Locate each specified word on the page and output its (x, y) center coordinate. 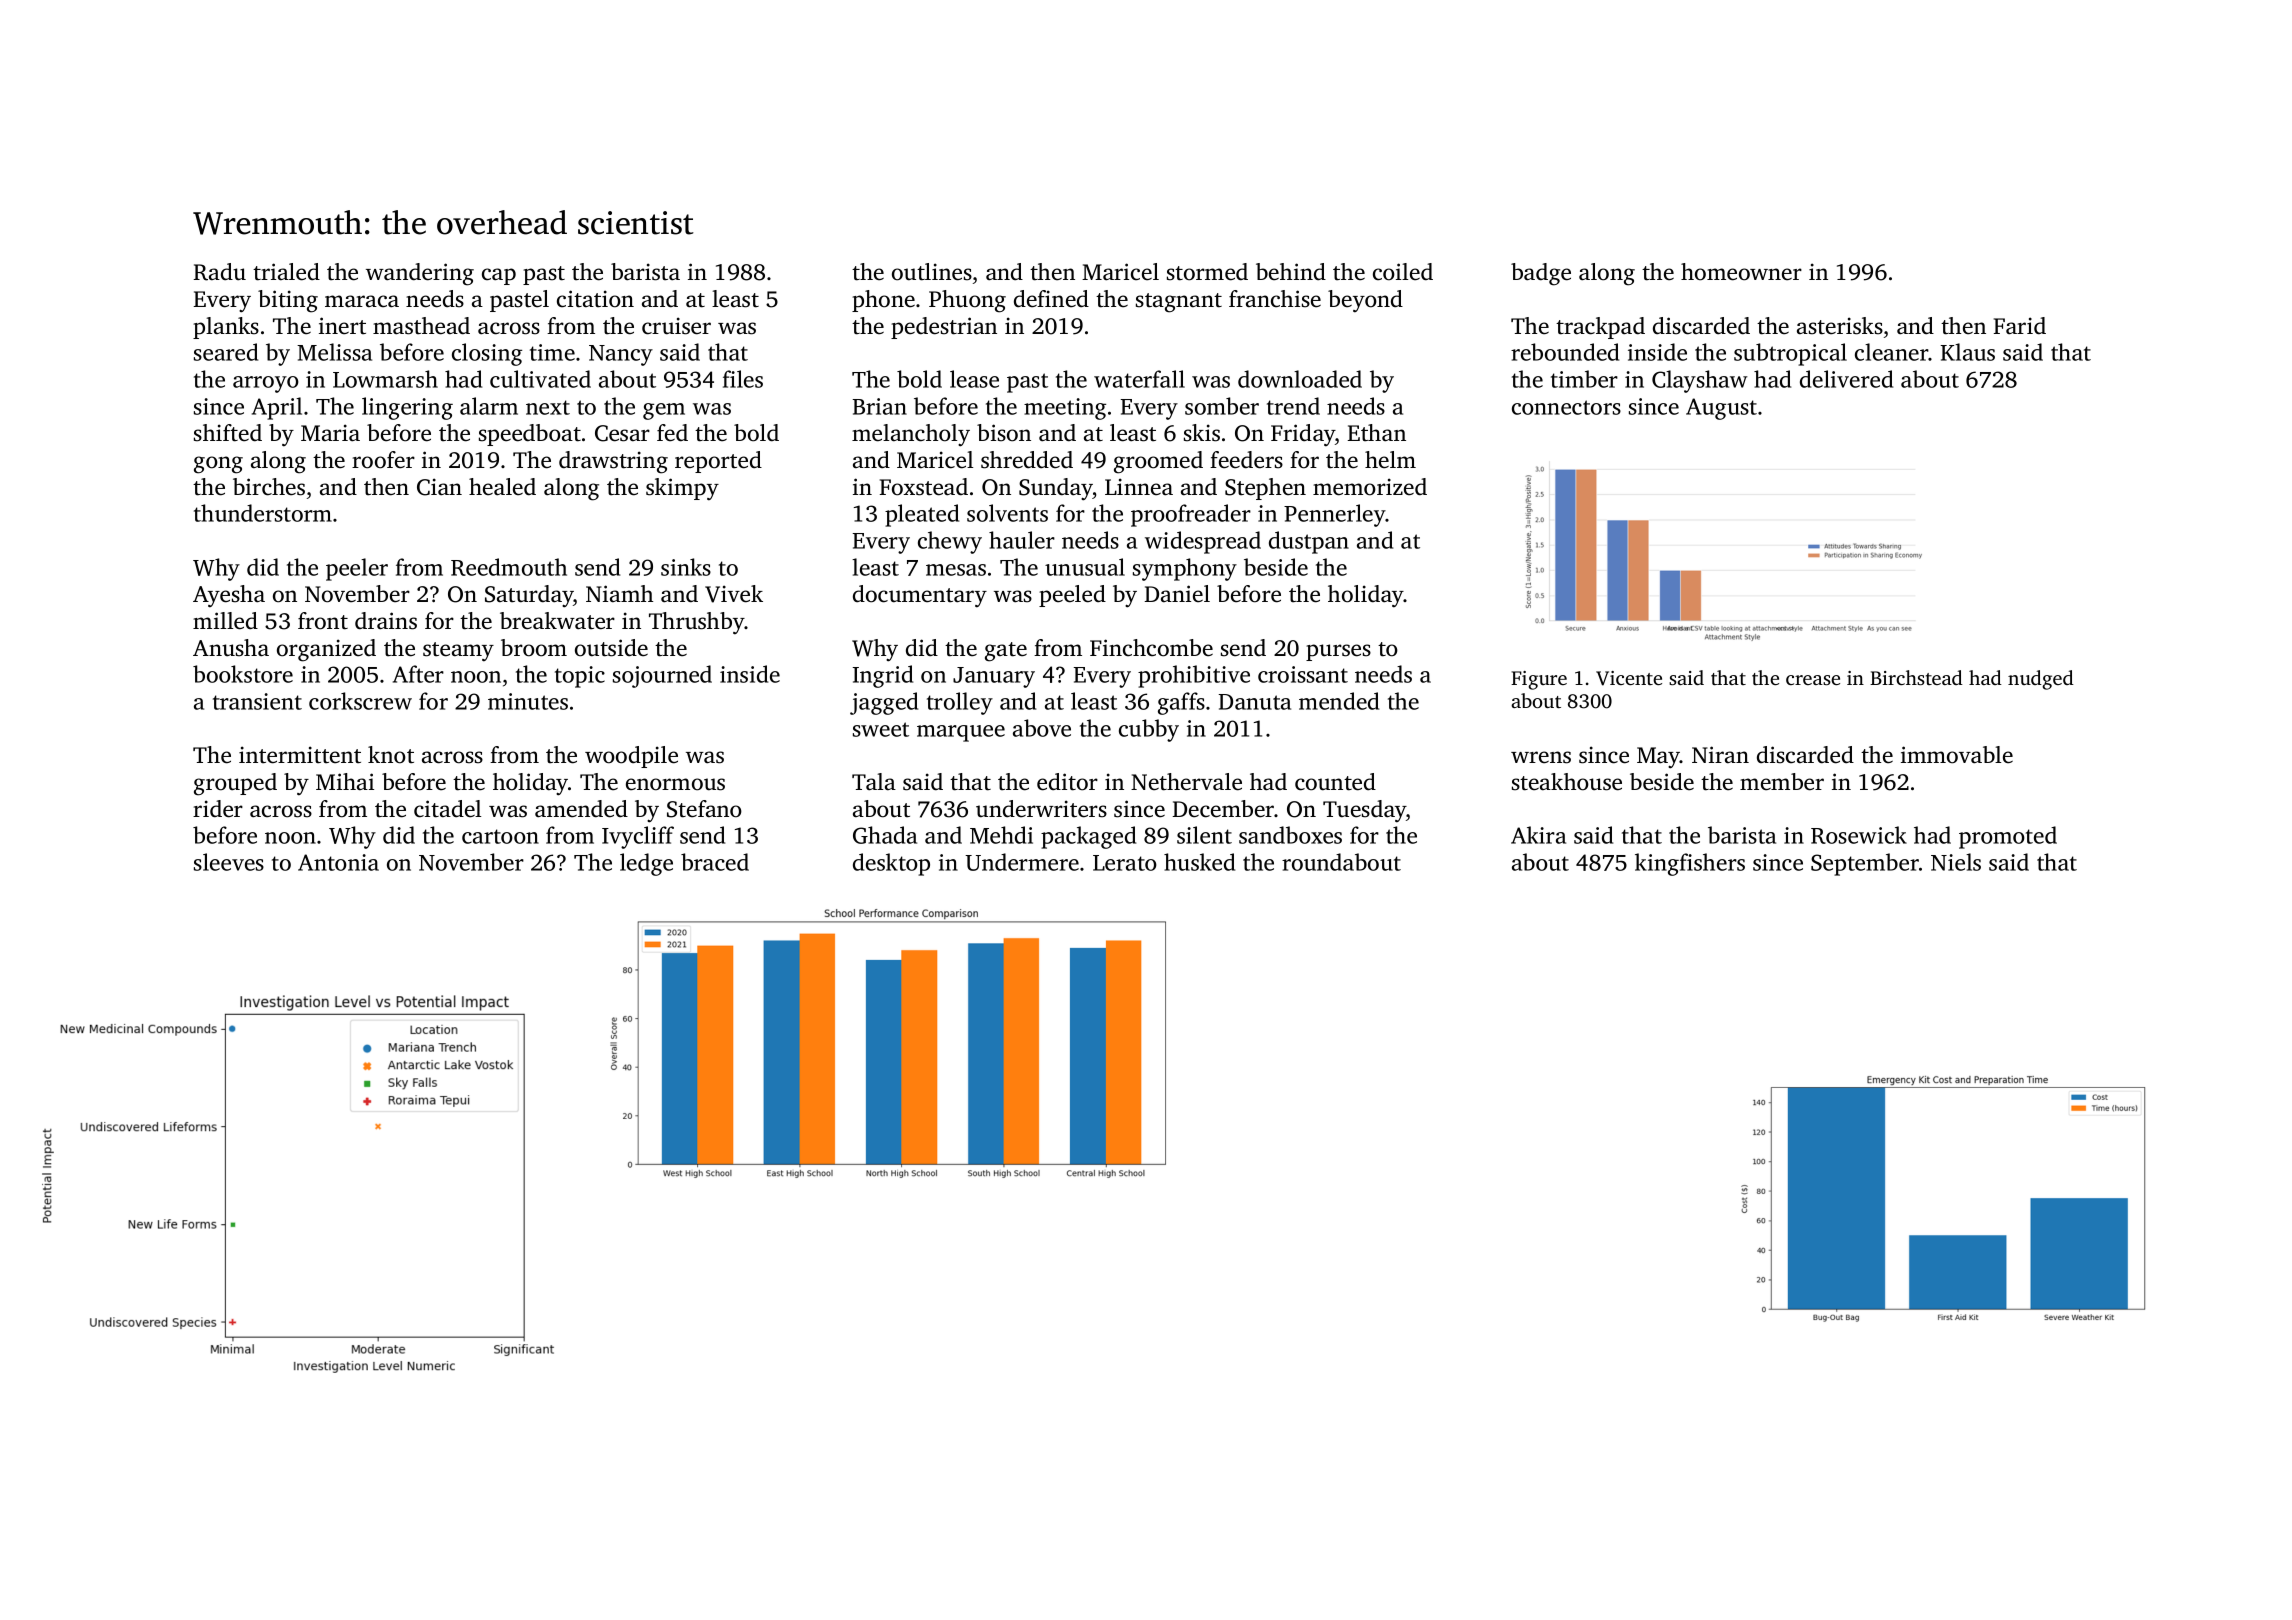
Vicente (1629, 678)
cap (499, 276)
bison (1004, 433)
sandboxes (1290, 835)
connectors (1566, 407)
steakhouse (1567, 782)
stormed (1207, 272)
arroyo (266, 384)
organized (326, 650)
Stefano (704, 809)
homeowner (1741, 272)
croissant (1303, 674)
